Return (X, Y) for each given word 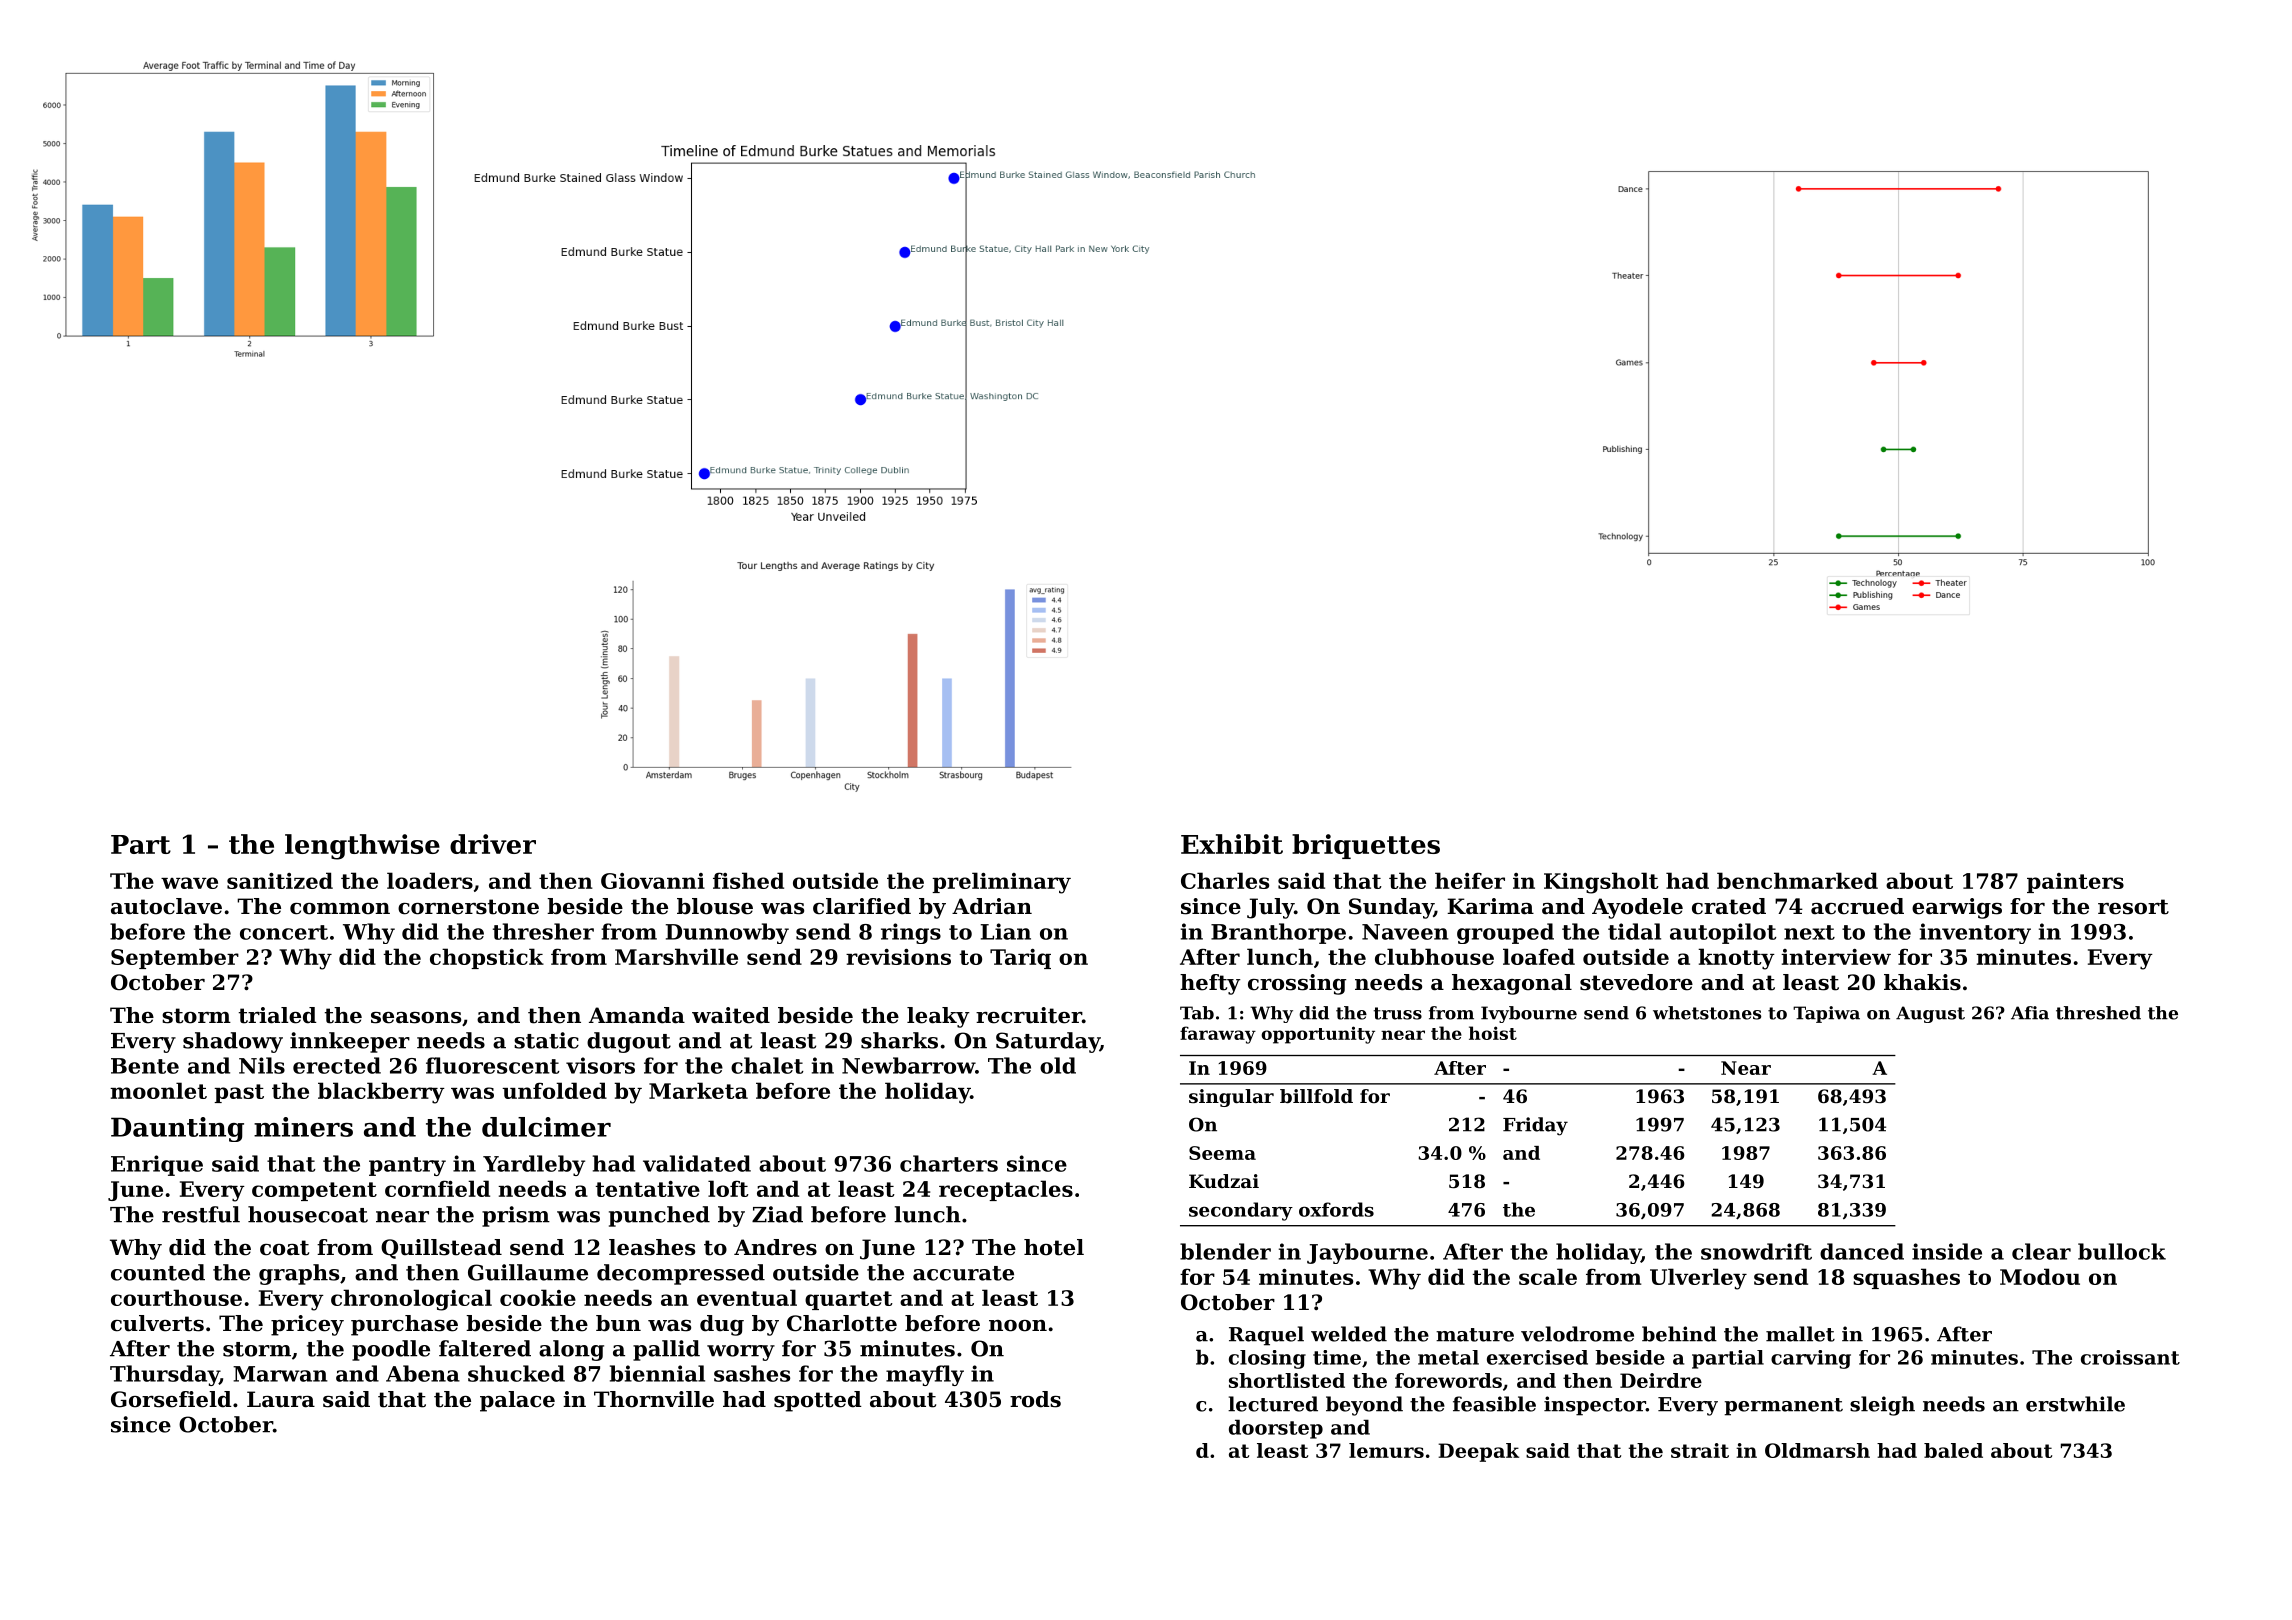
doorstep (1276, 1429)
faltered (485, 1348)
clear (2041, 1251)
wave (189, 883)
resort (2133, 907)
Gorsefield (171, 1399)
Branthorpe (1278, 933)
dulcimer (546, 1127)
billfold (1316, 1096)
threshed (2098, 1013)
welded (1349, 1334)
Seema (1222, 1153)
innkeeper (350, 1042)
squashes (1906, 1278)
